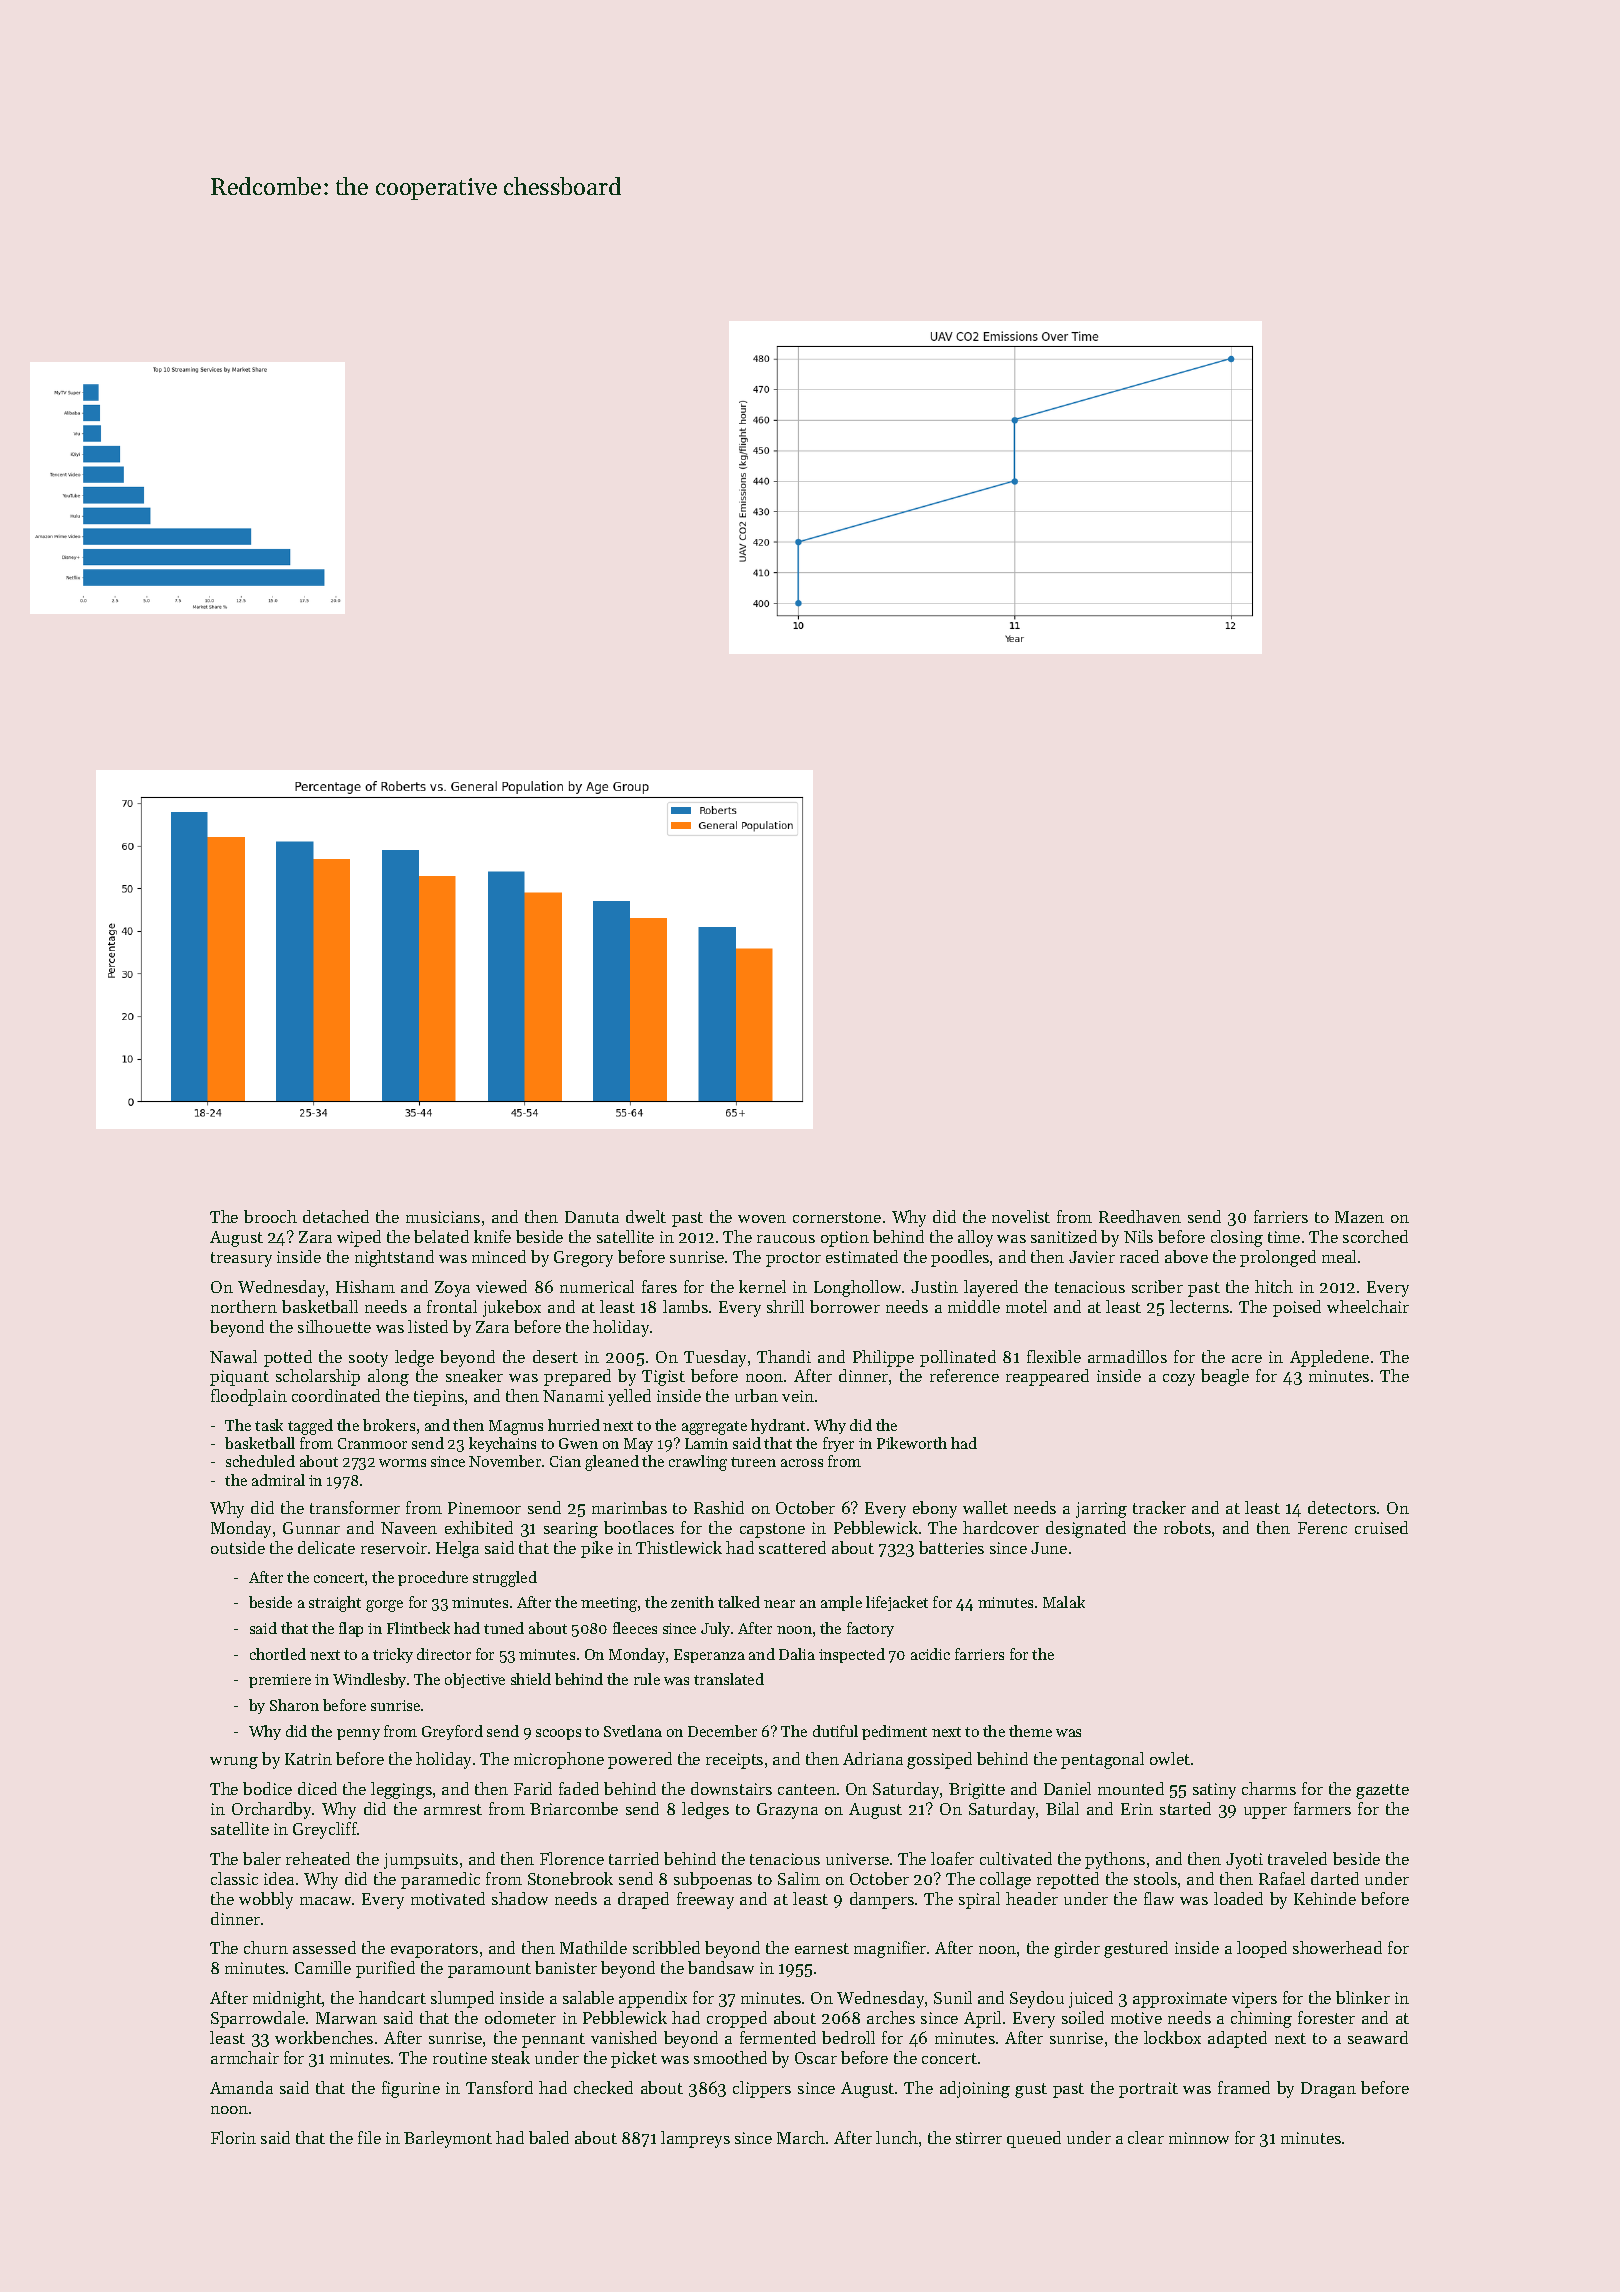  What do you see at coordinates (1328, 2090) in the screenshot?
I see `Dragan` at bounding box center [1328, 2090].
